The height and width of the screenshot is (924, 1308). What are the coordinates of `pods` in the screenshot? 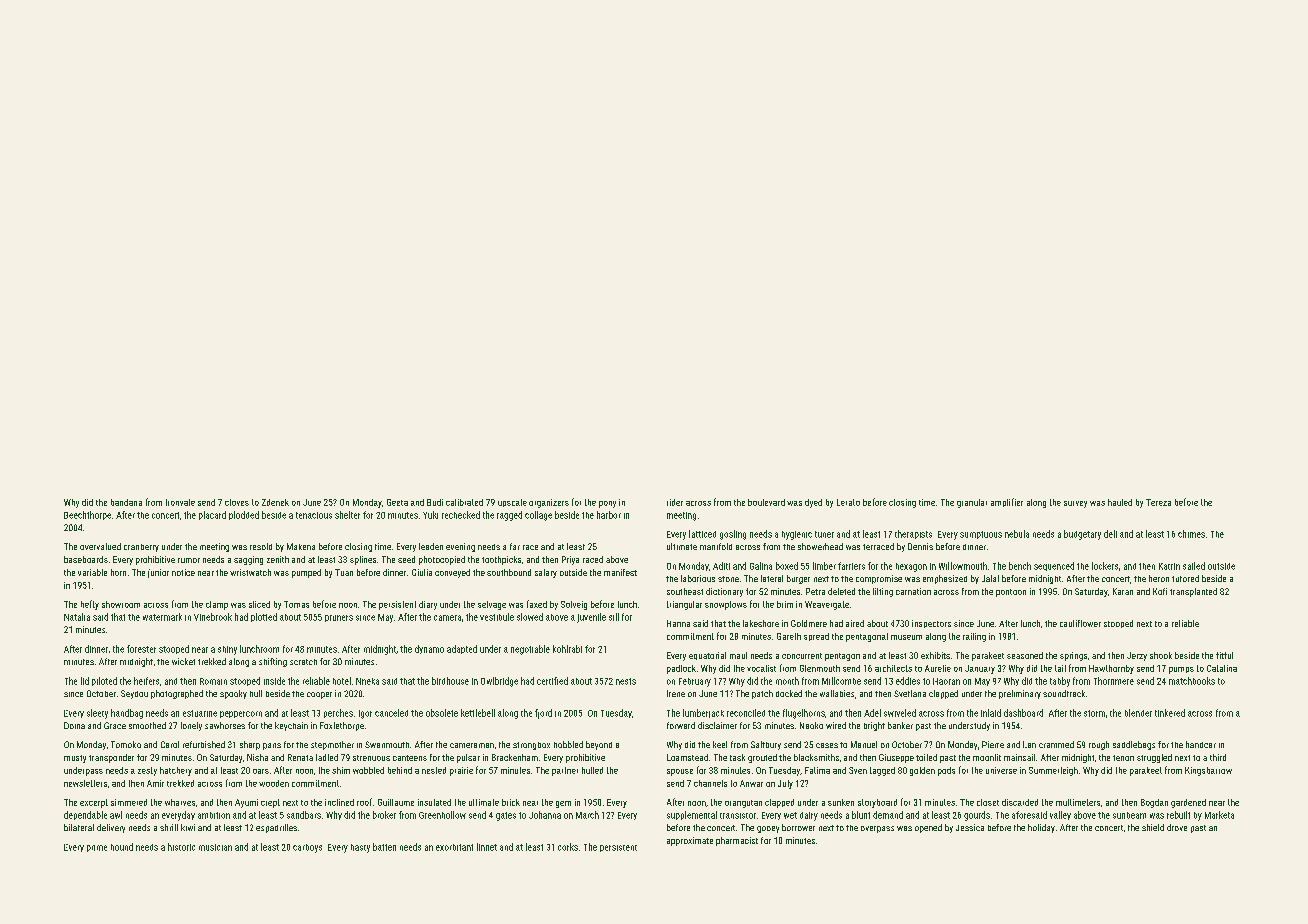 It's located at (946, 771).
